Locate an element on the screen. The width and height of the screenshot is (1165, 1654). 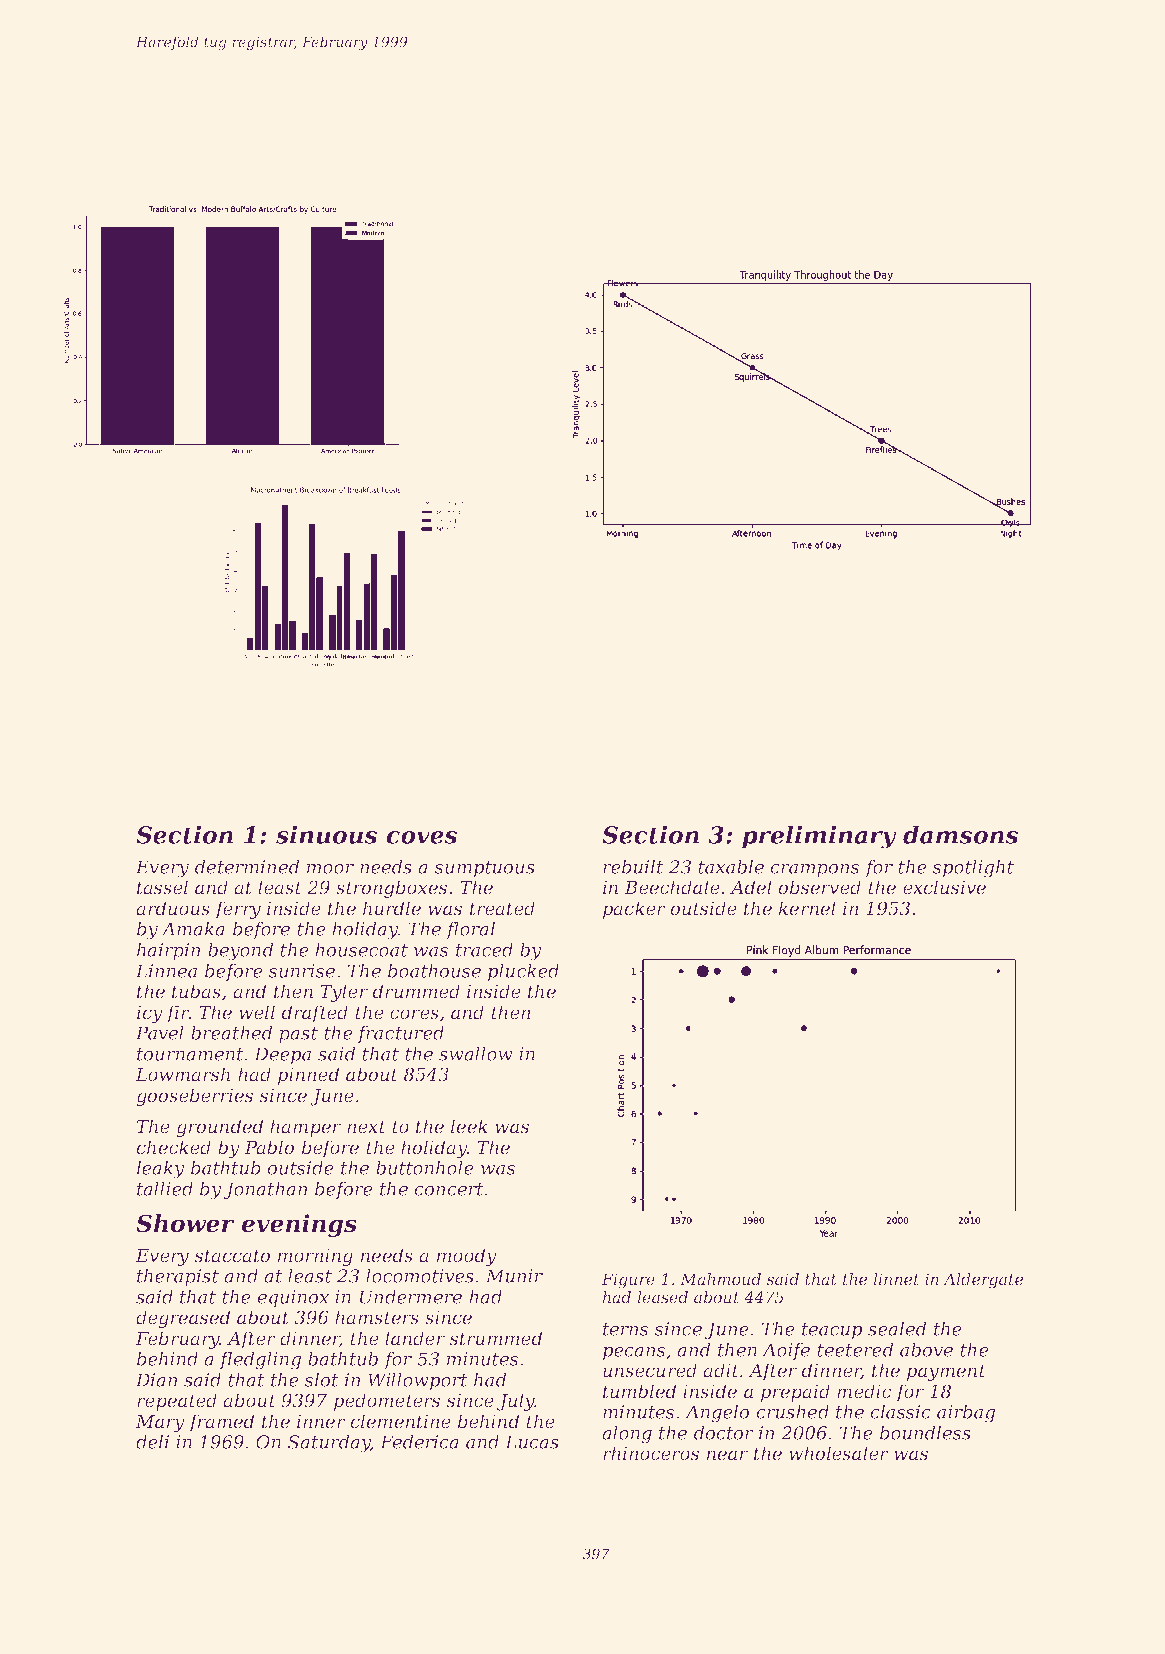
sinuous is located at coordinates (326, 835).
